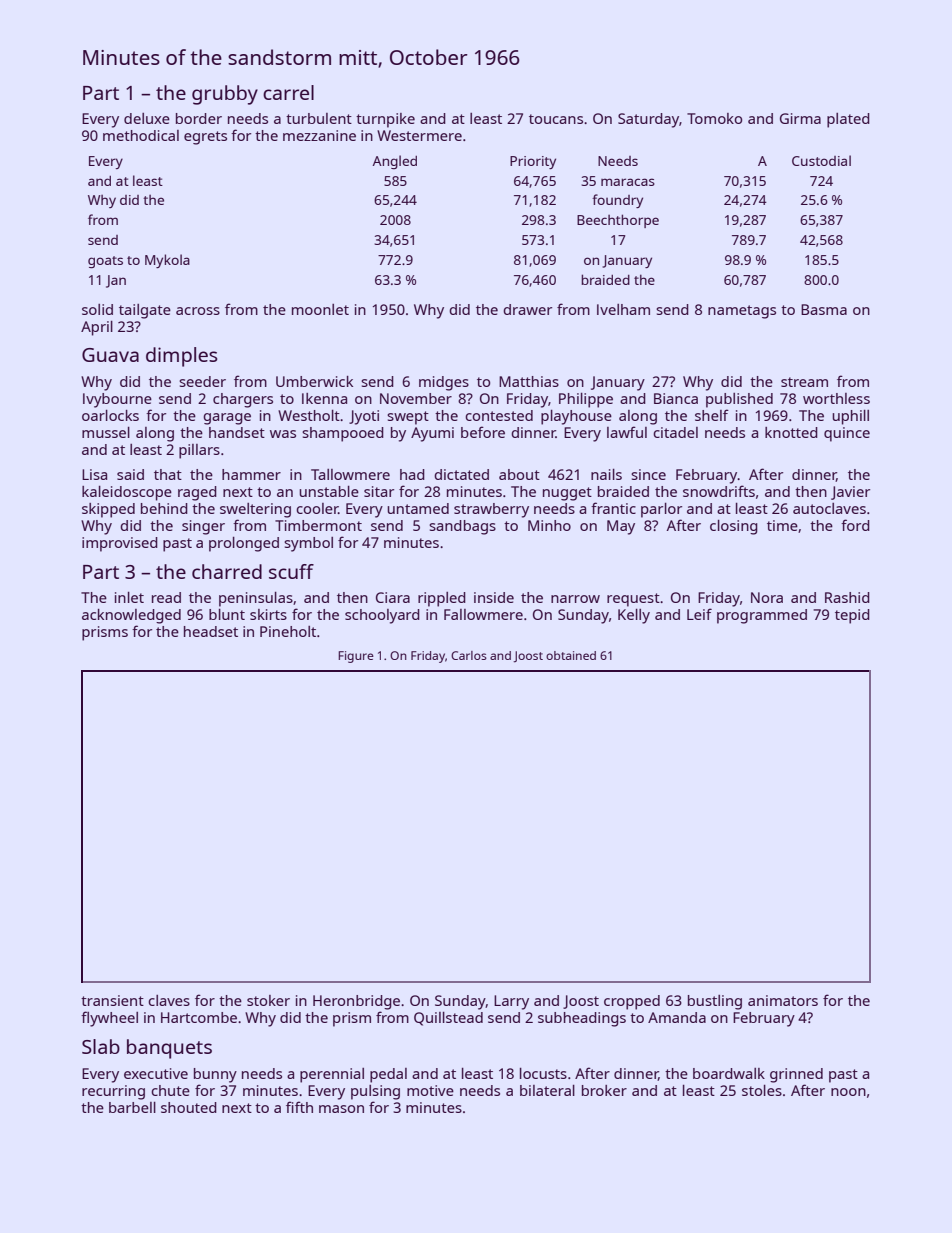  I want to click on narrow, so click(575, 599).
